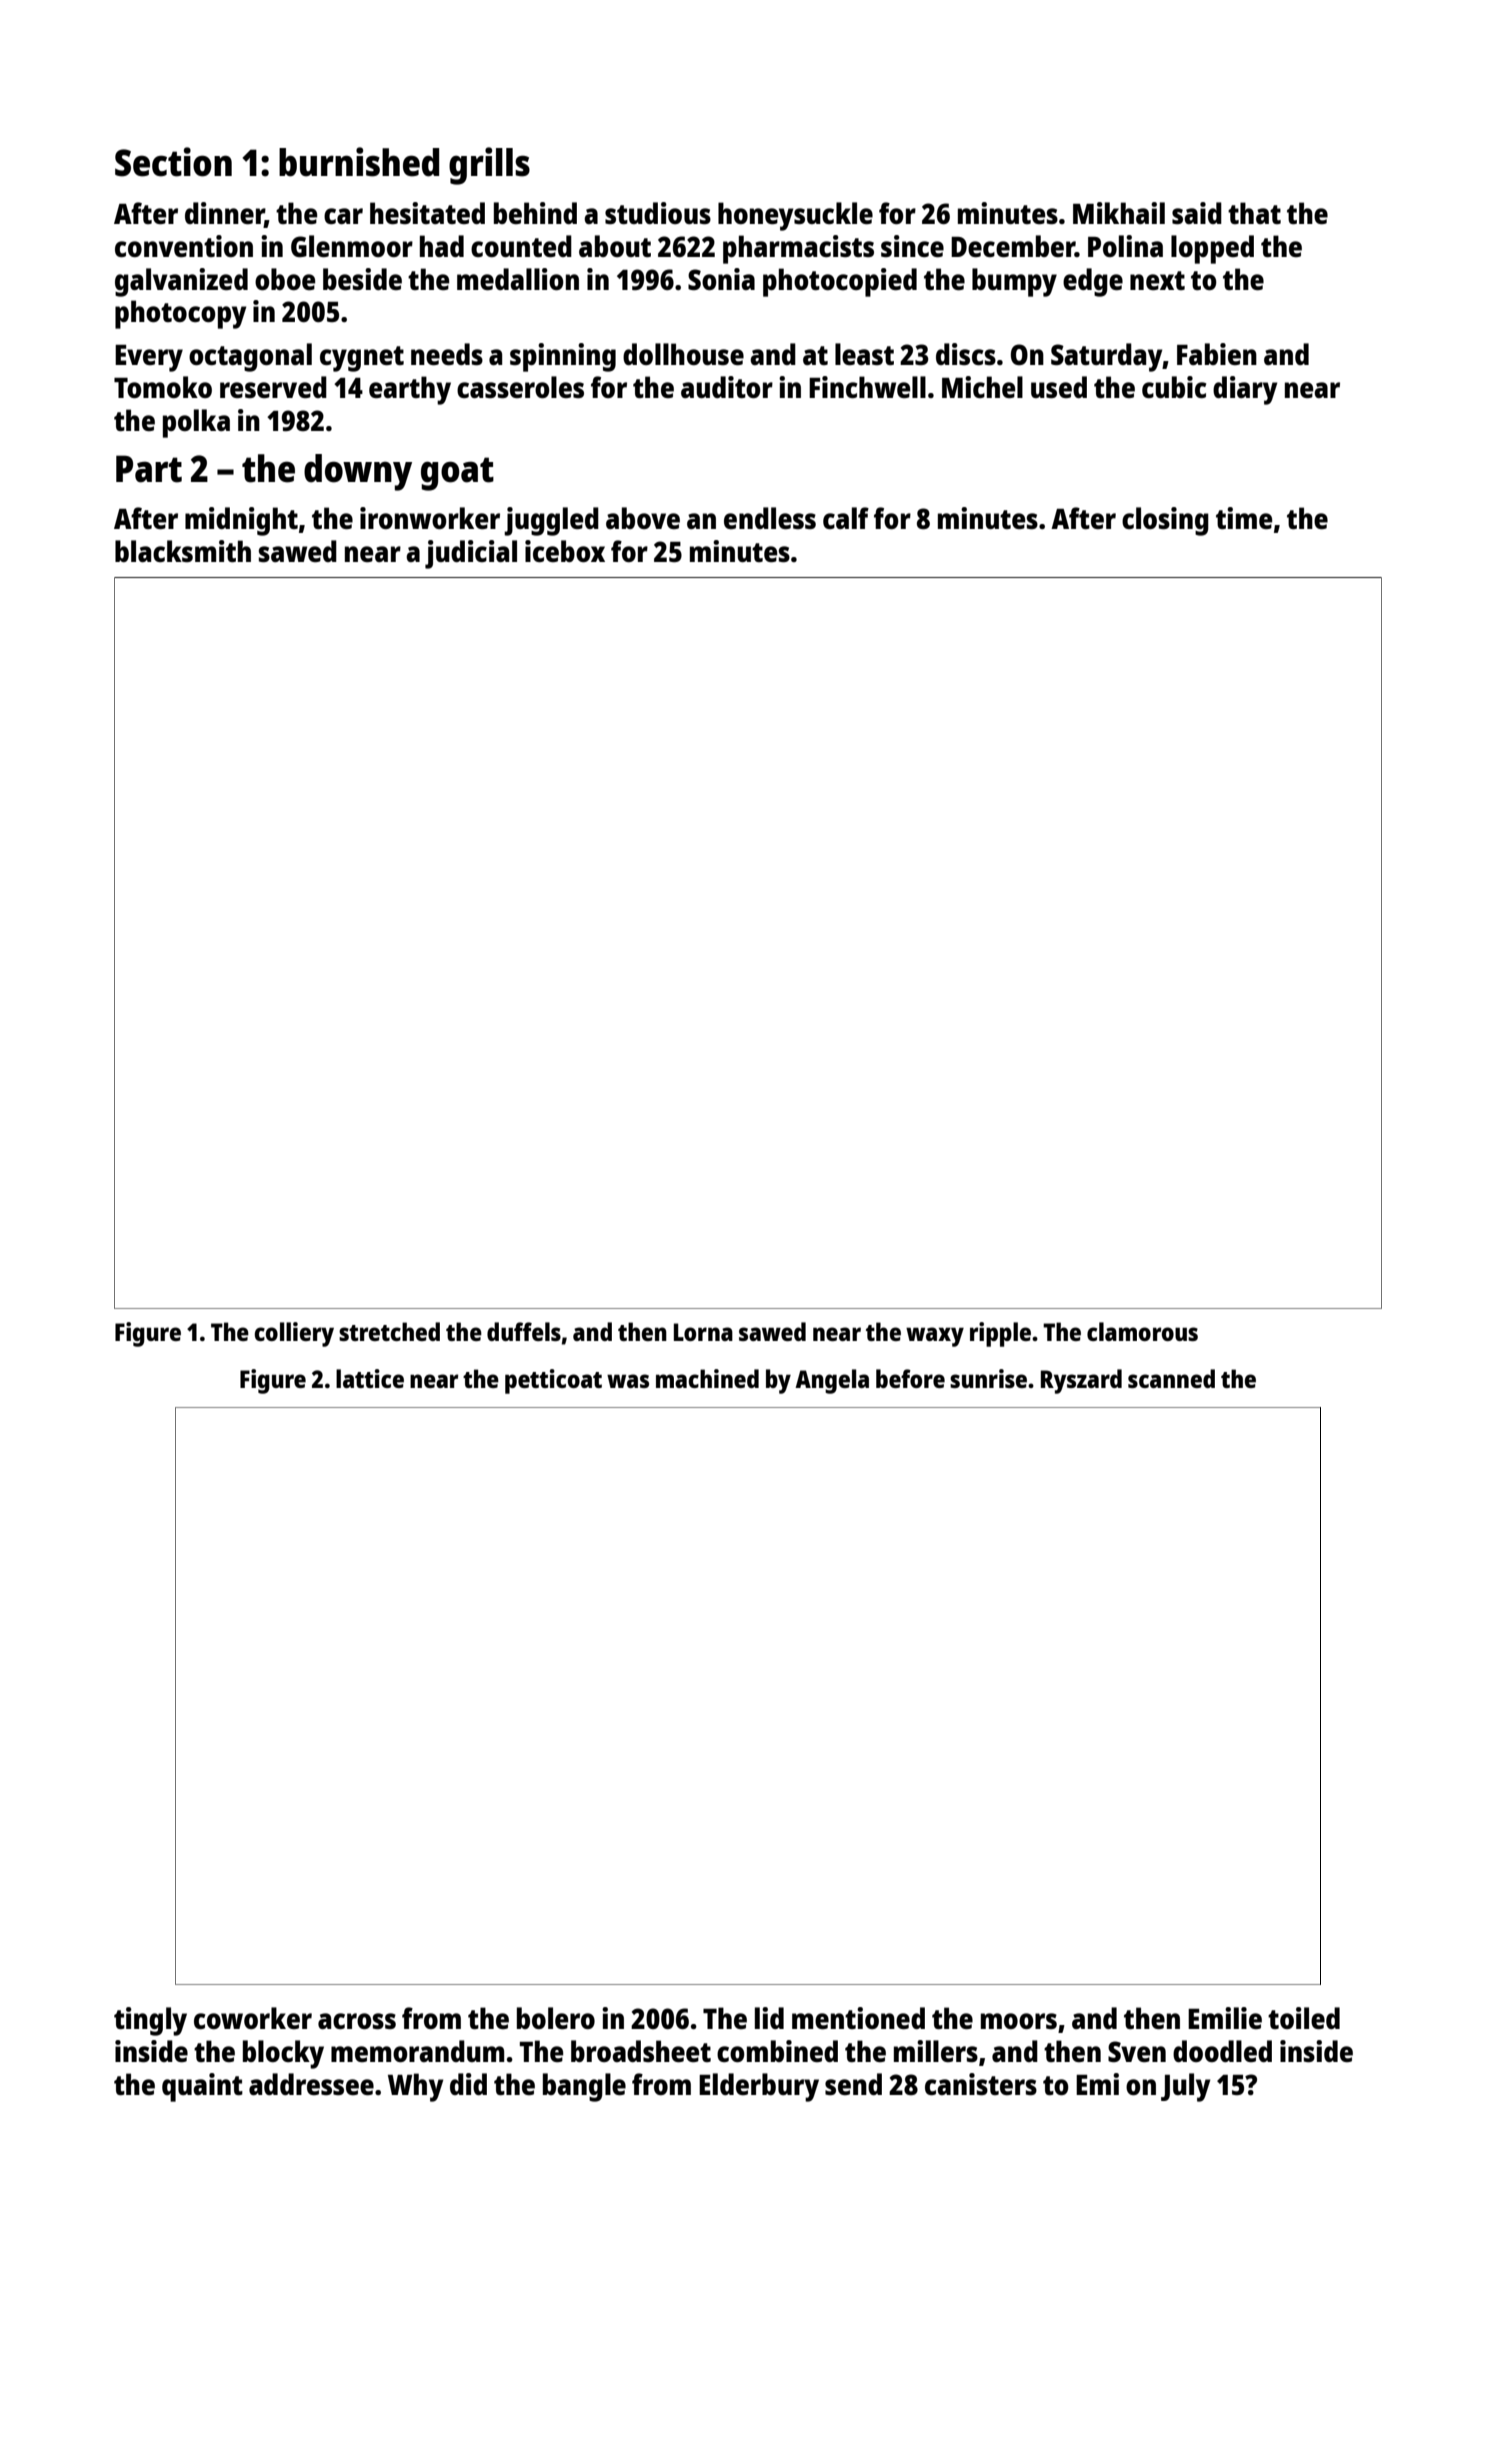 Image resolution: width=1496 pixels, height=2464 pixels. I want to click on midnight, so click(241, 521).
